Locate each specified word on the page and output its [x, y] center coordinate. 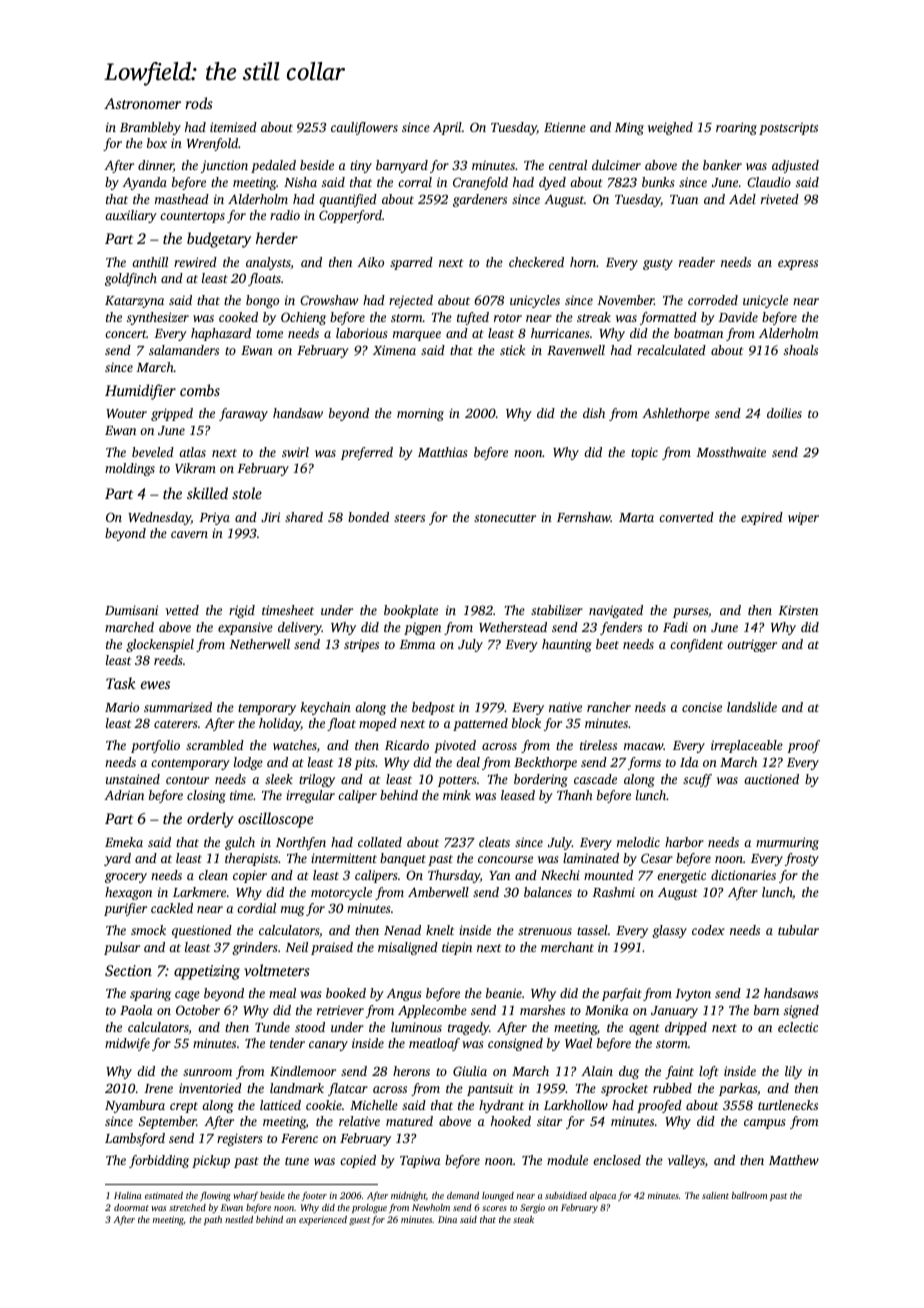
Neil [296, 947]
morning [420, 414]
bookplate [411, 611]
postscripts [788, 128]
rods [199, 103]
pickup [211, 1161]
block [526, 723]
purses [690, 613]
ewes [155, 685]
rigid [242, 611]
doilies [784, 413]
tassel [592, 930]
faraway [243, 414]
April [447, 128]
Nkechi [560, 875]
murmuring [787, 843]
